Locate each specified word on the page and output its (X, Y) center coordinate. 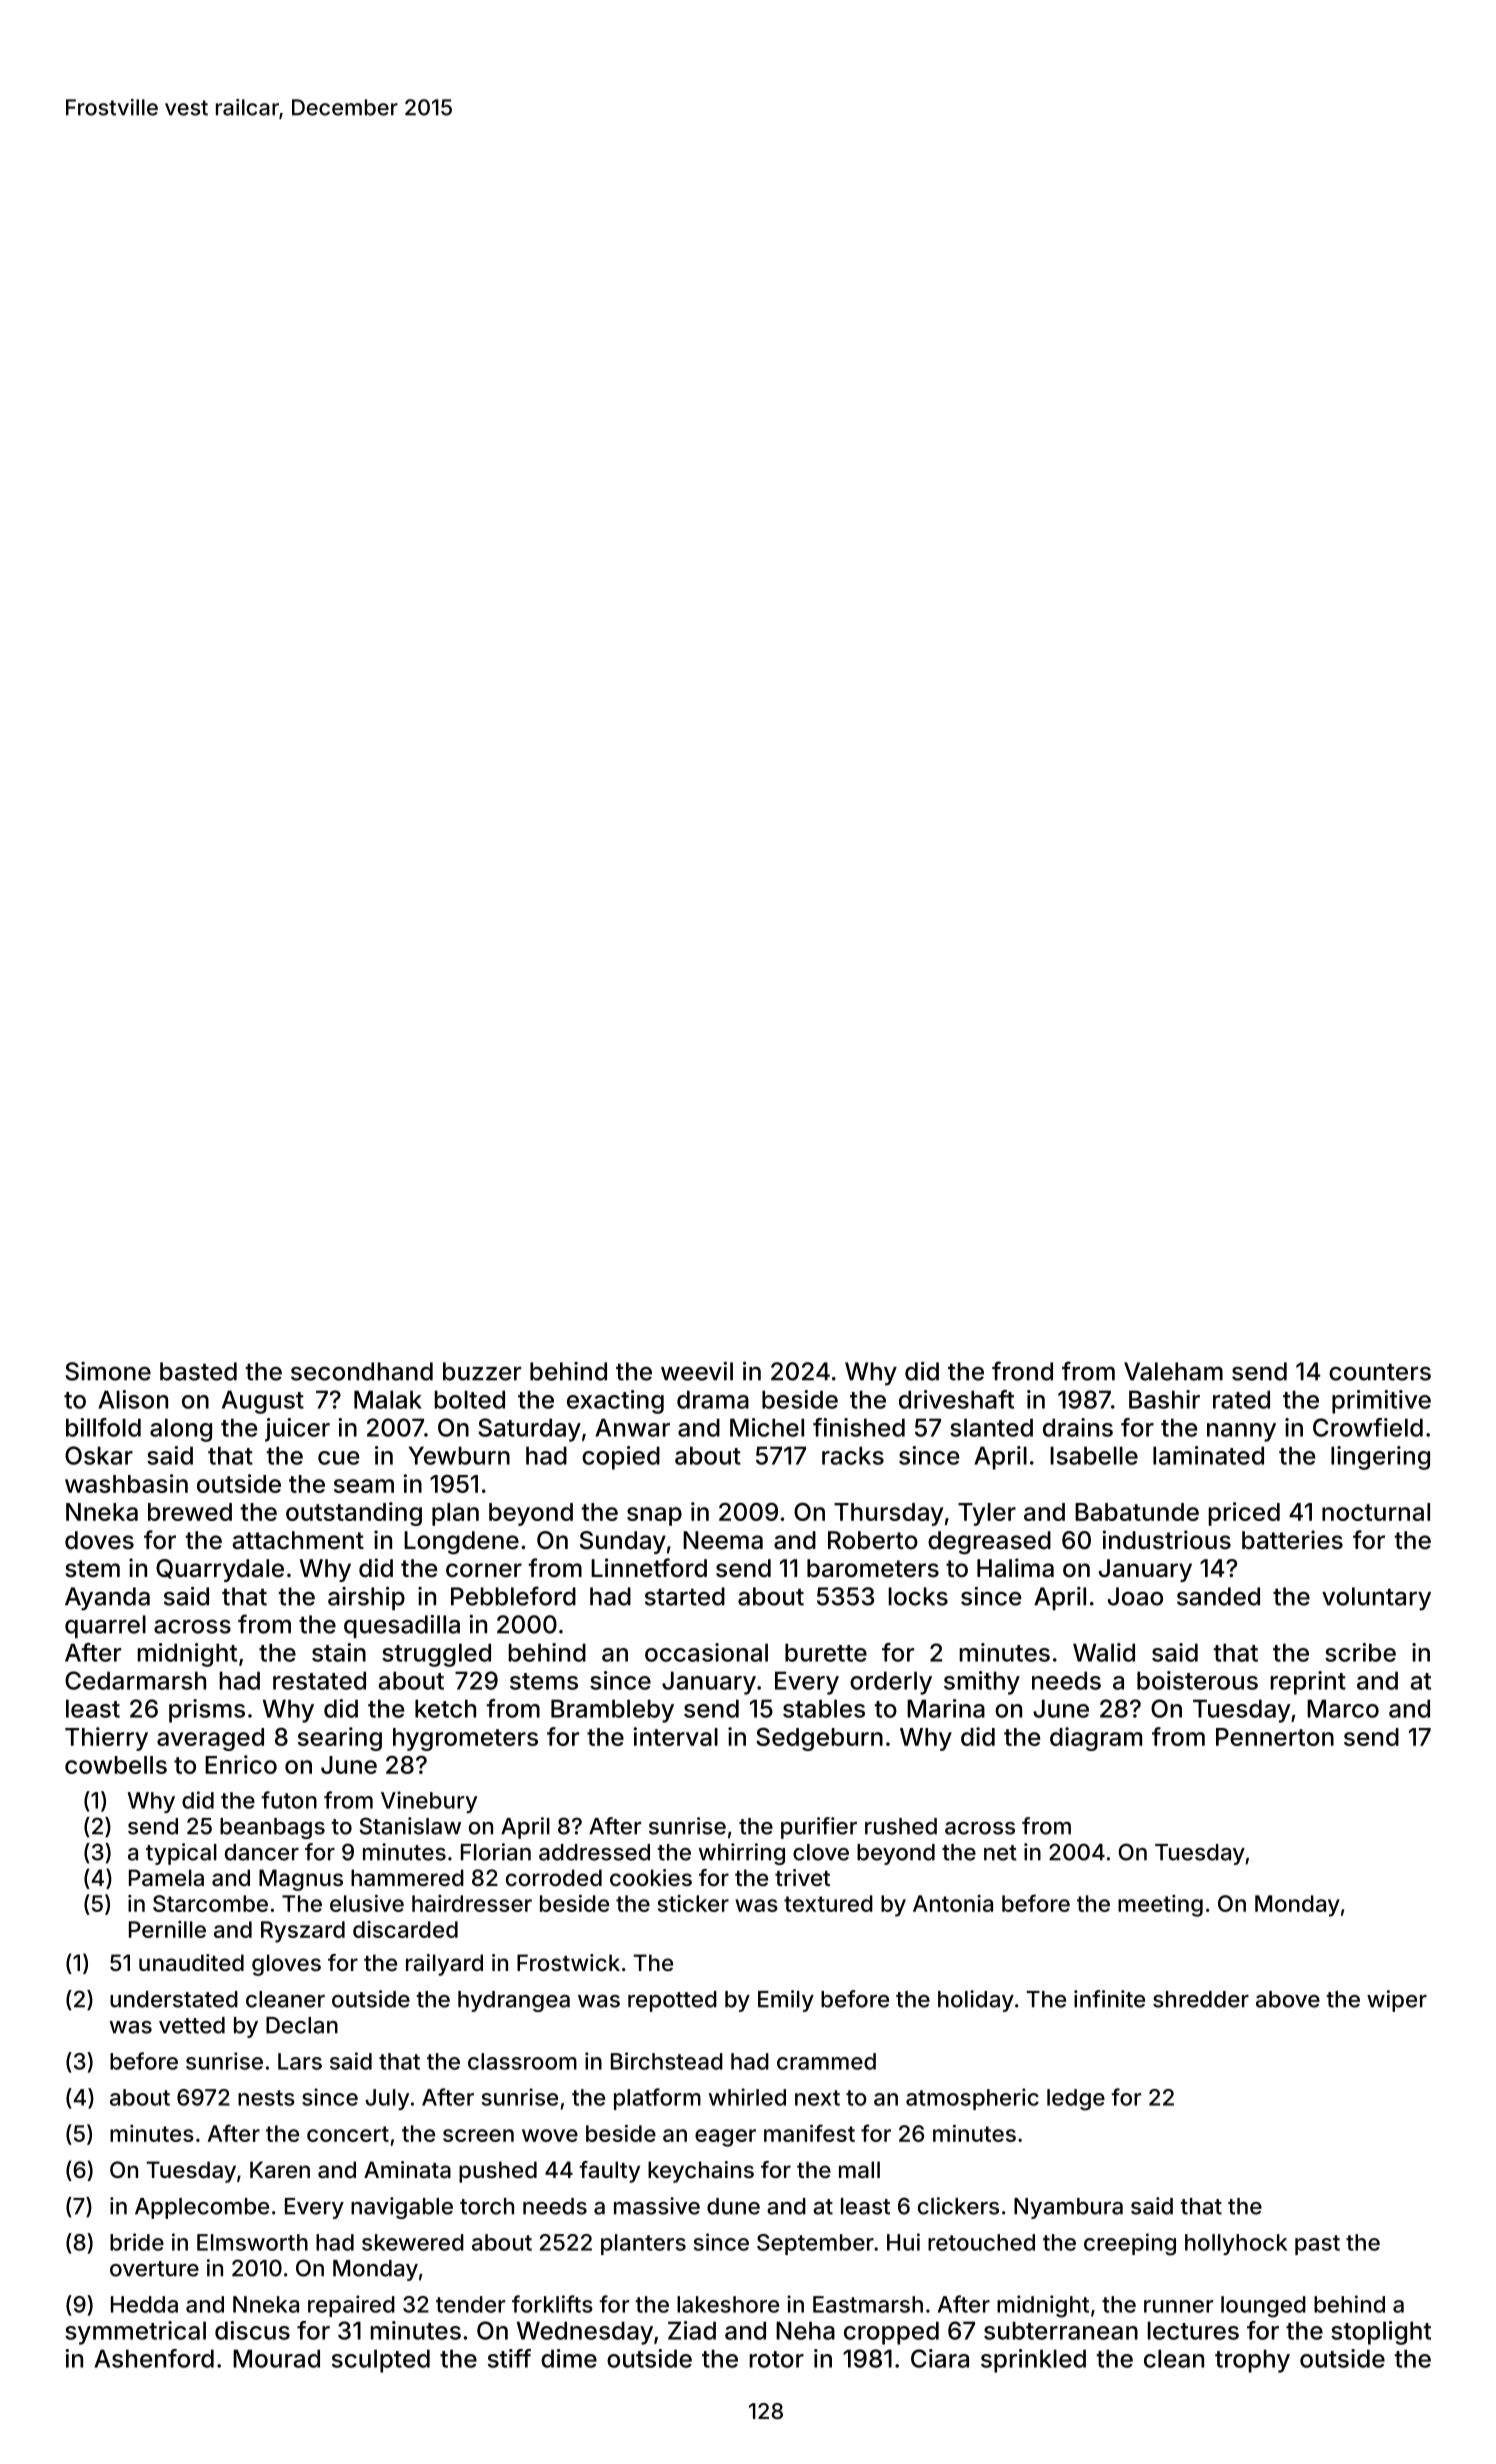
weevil (697, 1371)
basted (198, 1371)
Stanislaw (410, 1826)
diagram (1096, 1739)
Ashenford (154, 2358)
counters (1380, 1372)
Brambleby (612, 1711)
